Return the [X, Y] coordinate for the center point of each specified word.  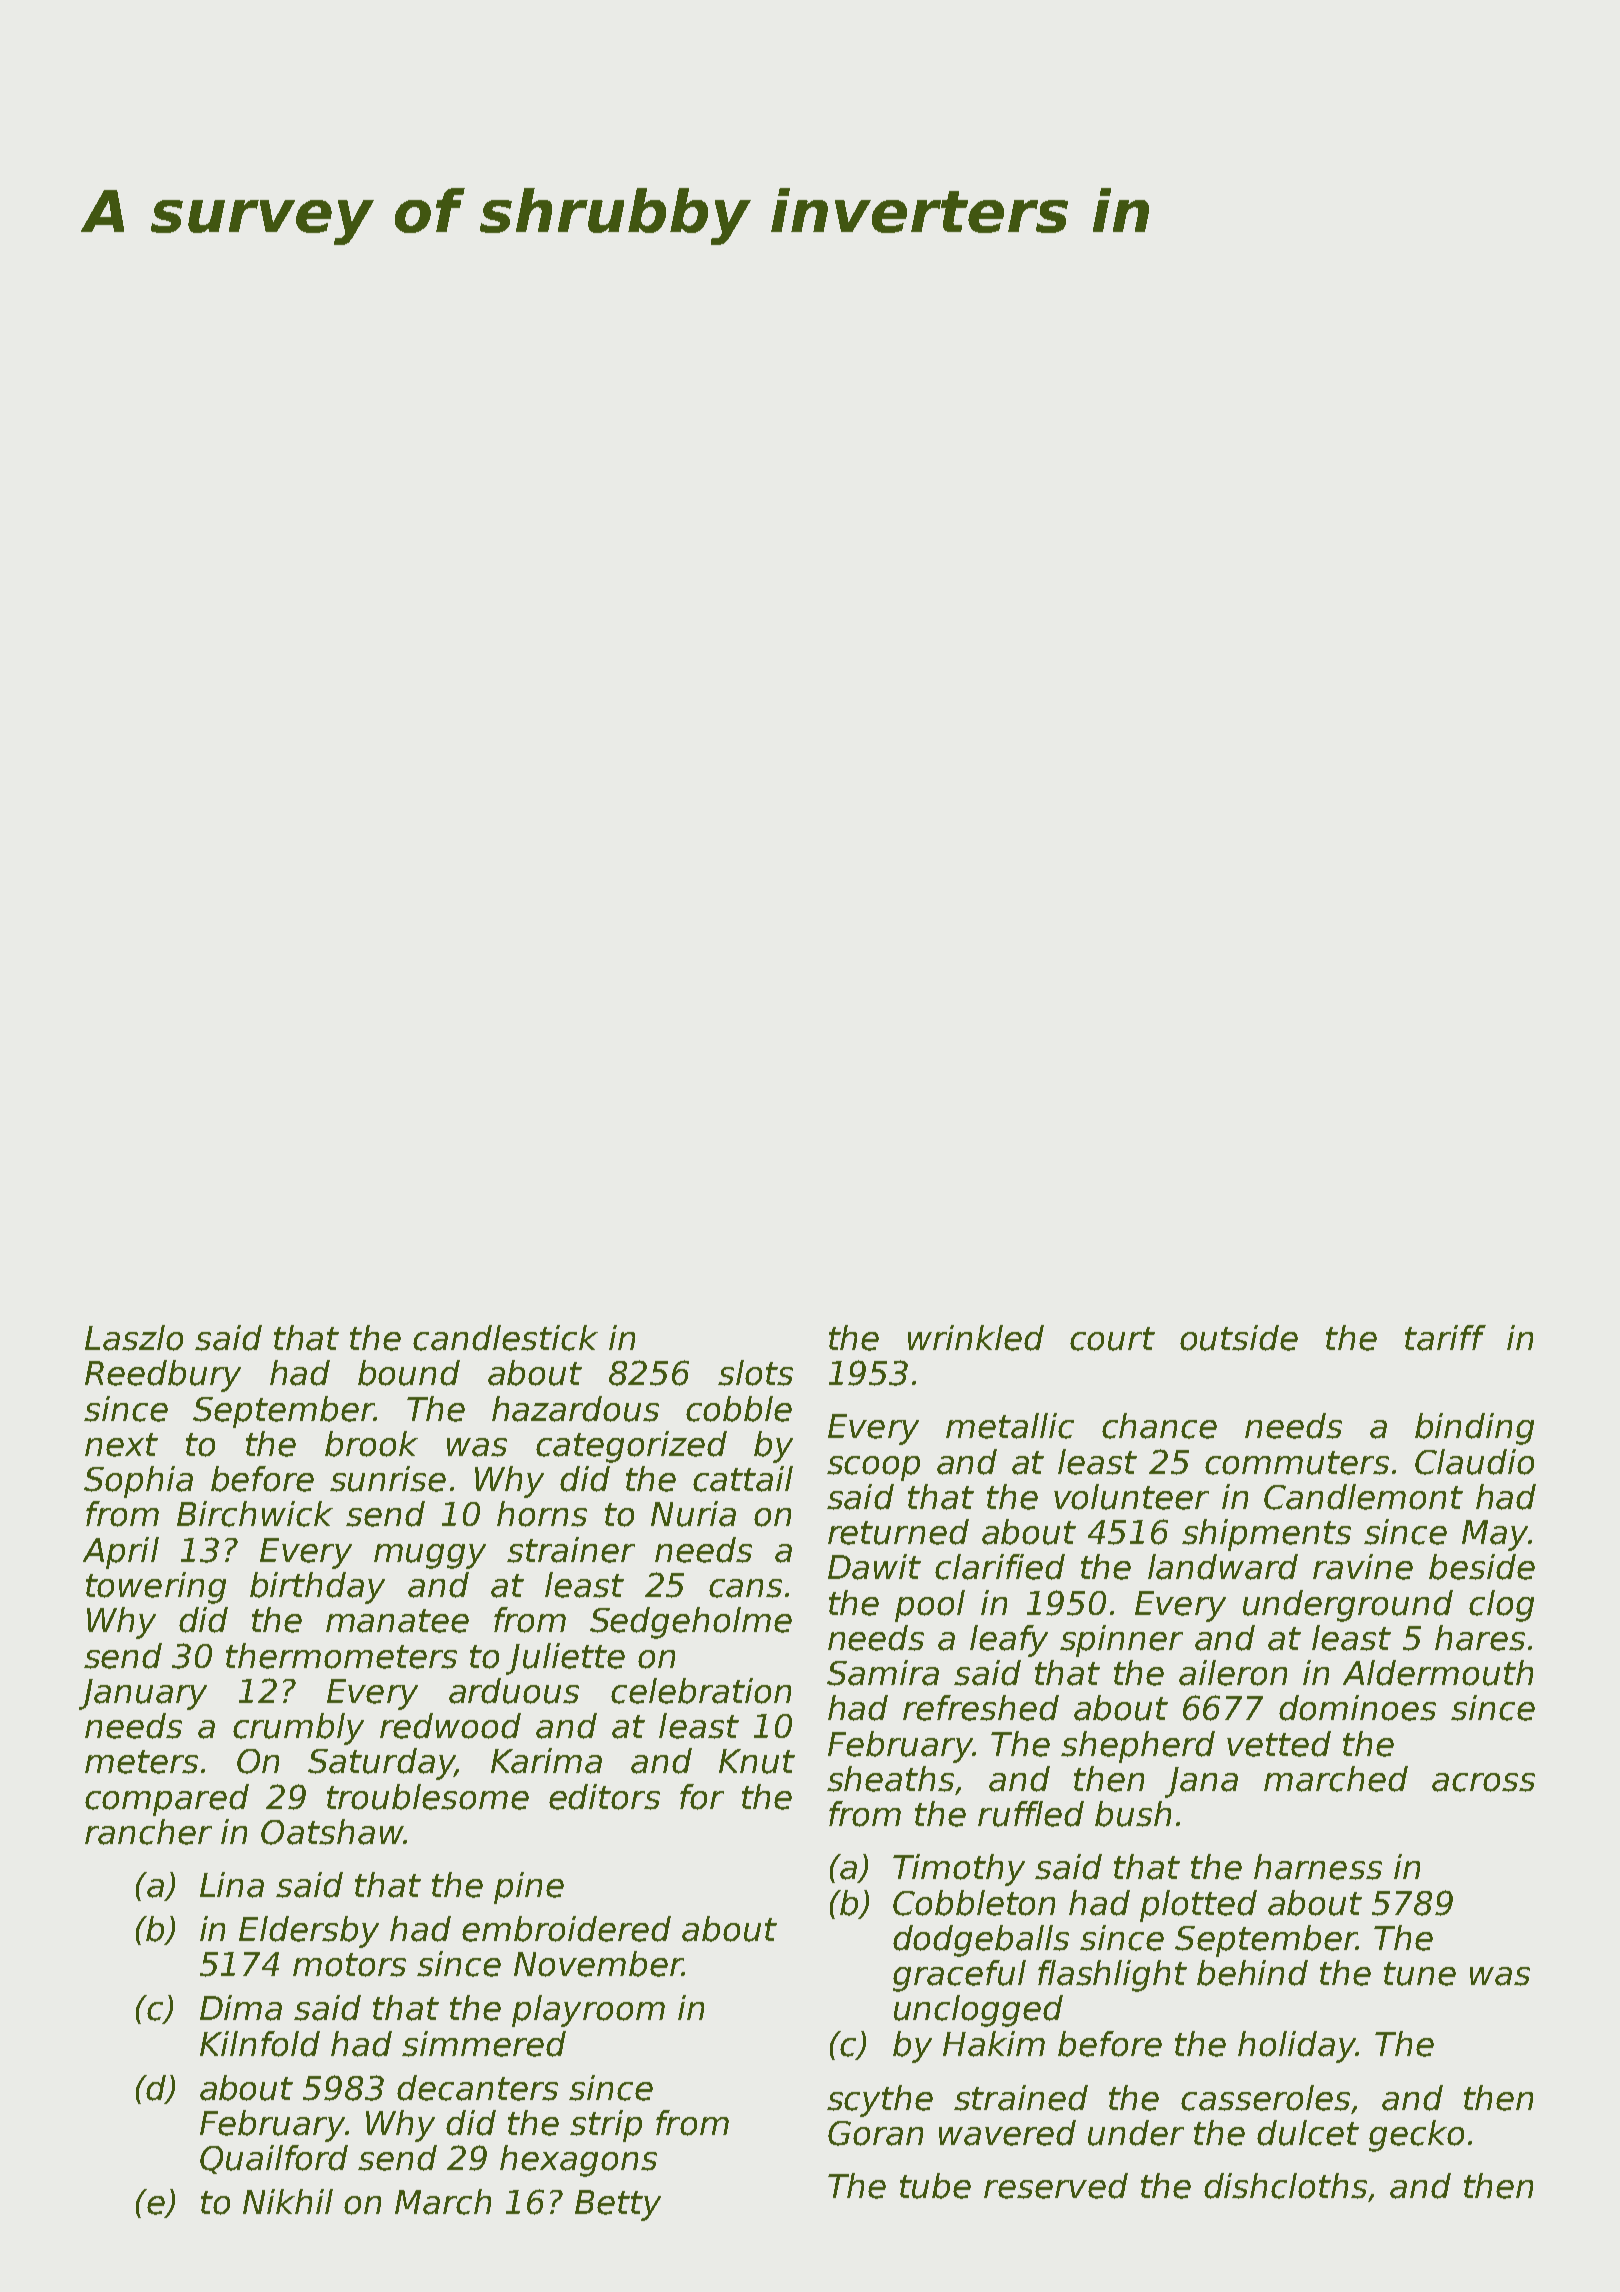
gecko [1416, 2136]
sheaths [890, 1779]
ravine [1363, 1567]
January [143, 1694]
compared [167, 1800]
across [1483, 1782]
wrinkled [976, 1338]
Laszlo [134, 1338]
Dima [241, 2008]
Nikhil [288, 2201]
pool [930, 1606]
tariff [1445, 1338]
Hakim [994, 2044]
